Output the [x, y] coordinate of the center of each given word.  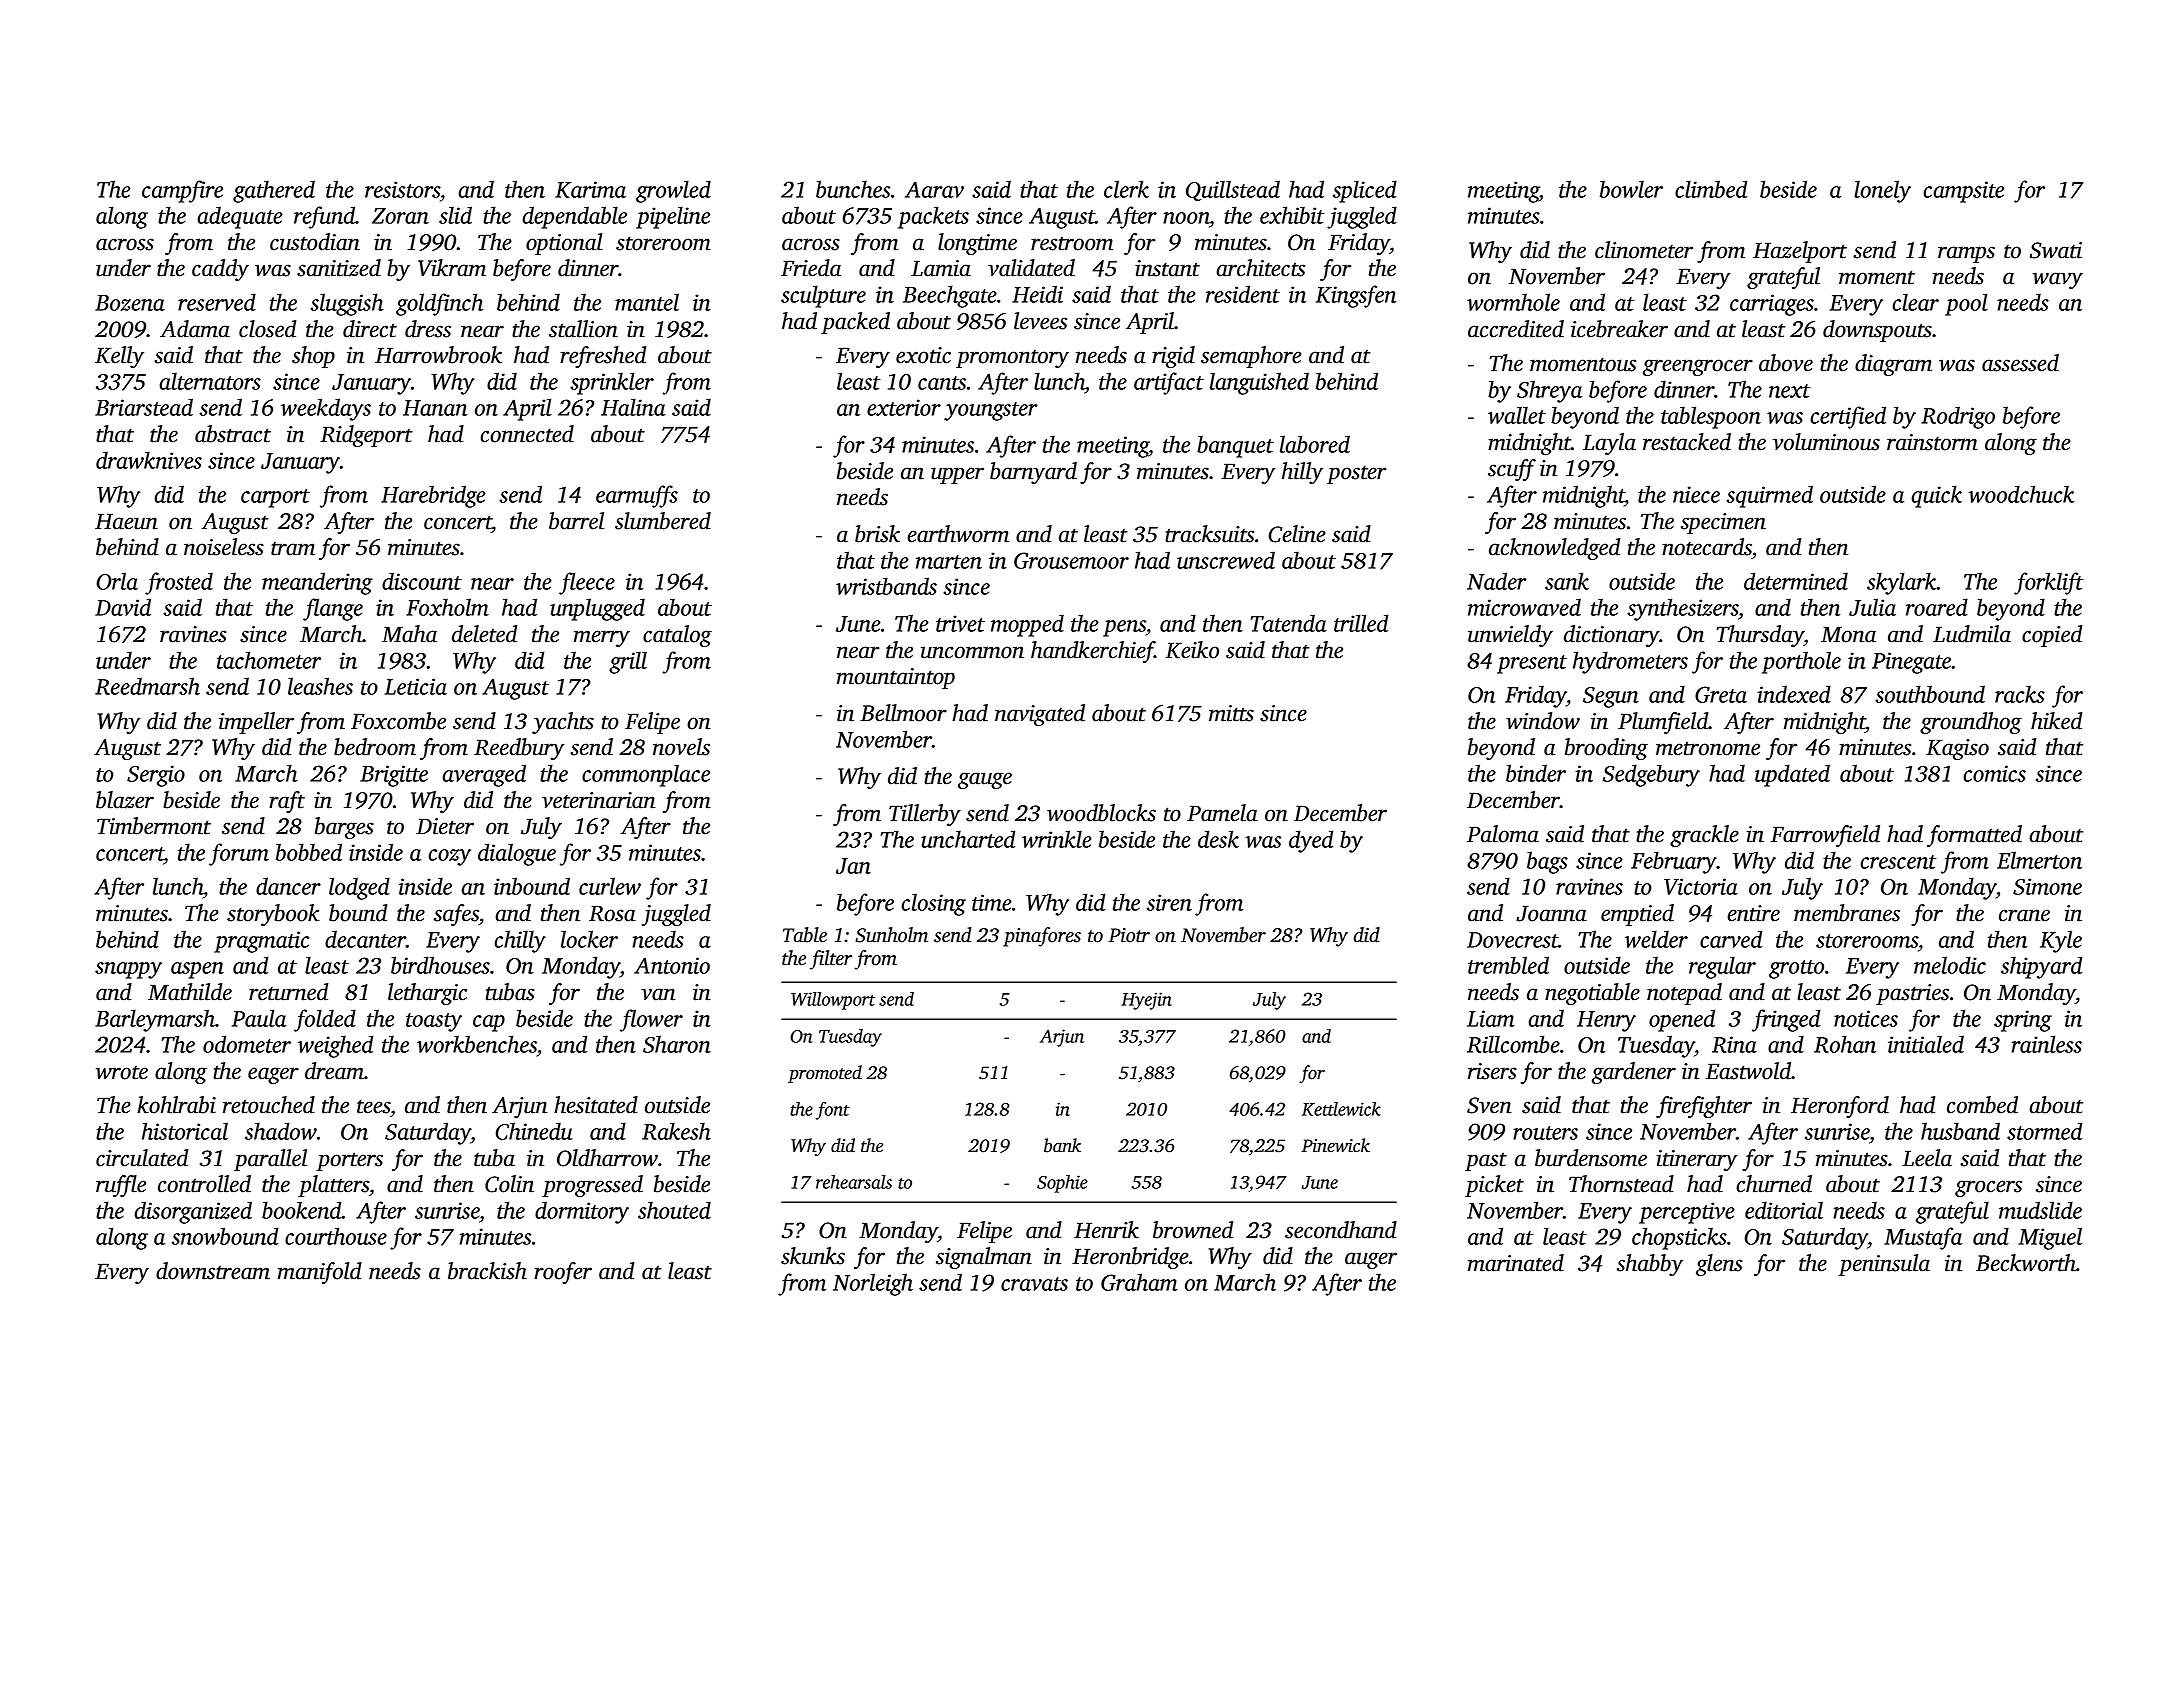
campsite [1963, 192]
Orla [117, 581]
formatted [1974, 836]
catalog [677, 636]
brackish [487, 1271]
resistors [402, 189]
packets [933, 217]
